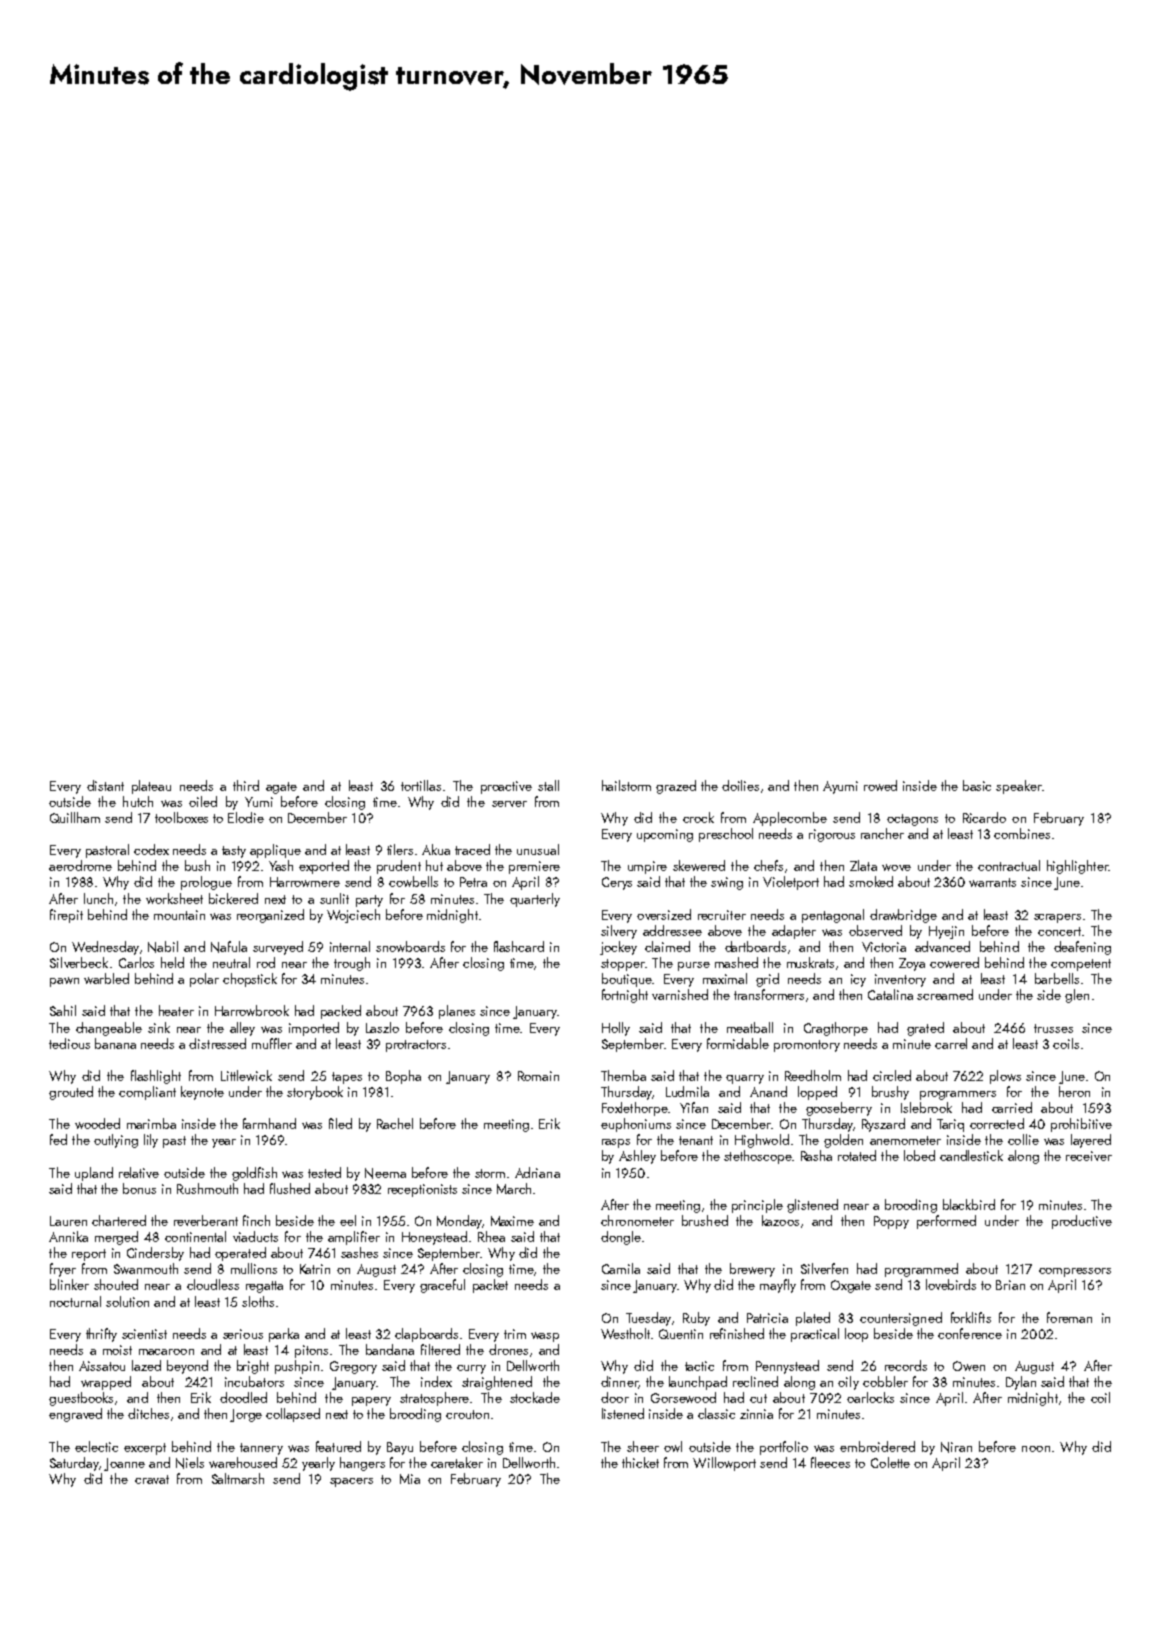  Describe the element at coordinates (891, 1222) in the screenshot. I see `Poppy` at that location.
